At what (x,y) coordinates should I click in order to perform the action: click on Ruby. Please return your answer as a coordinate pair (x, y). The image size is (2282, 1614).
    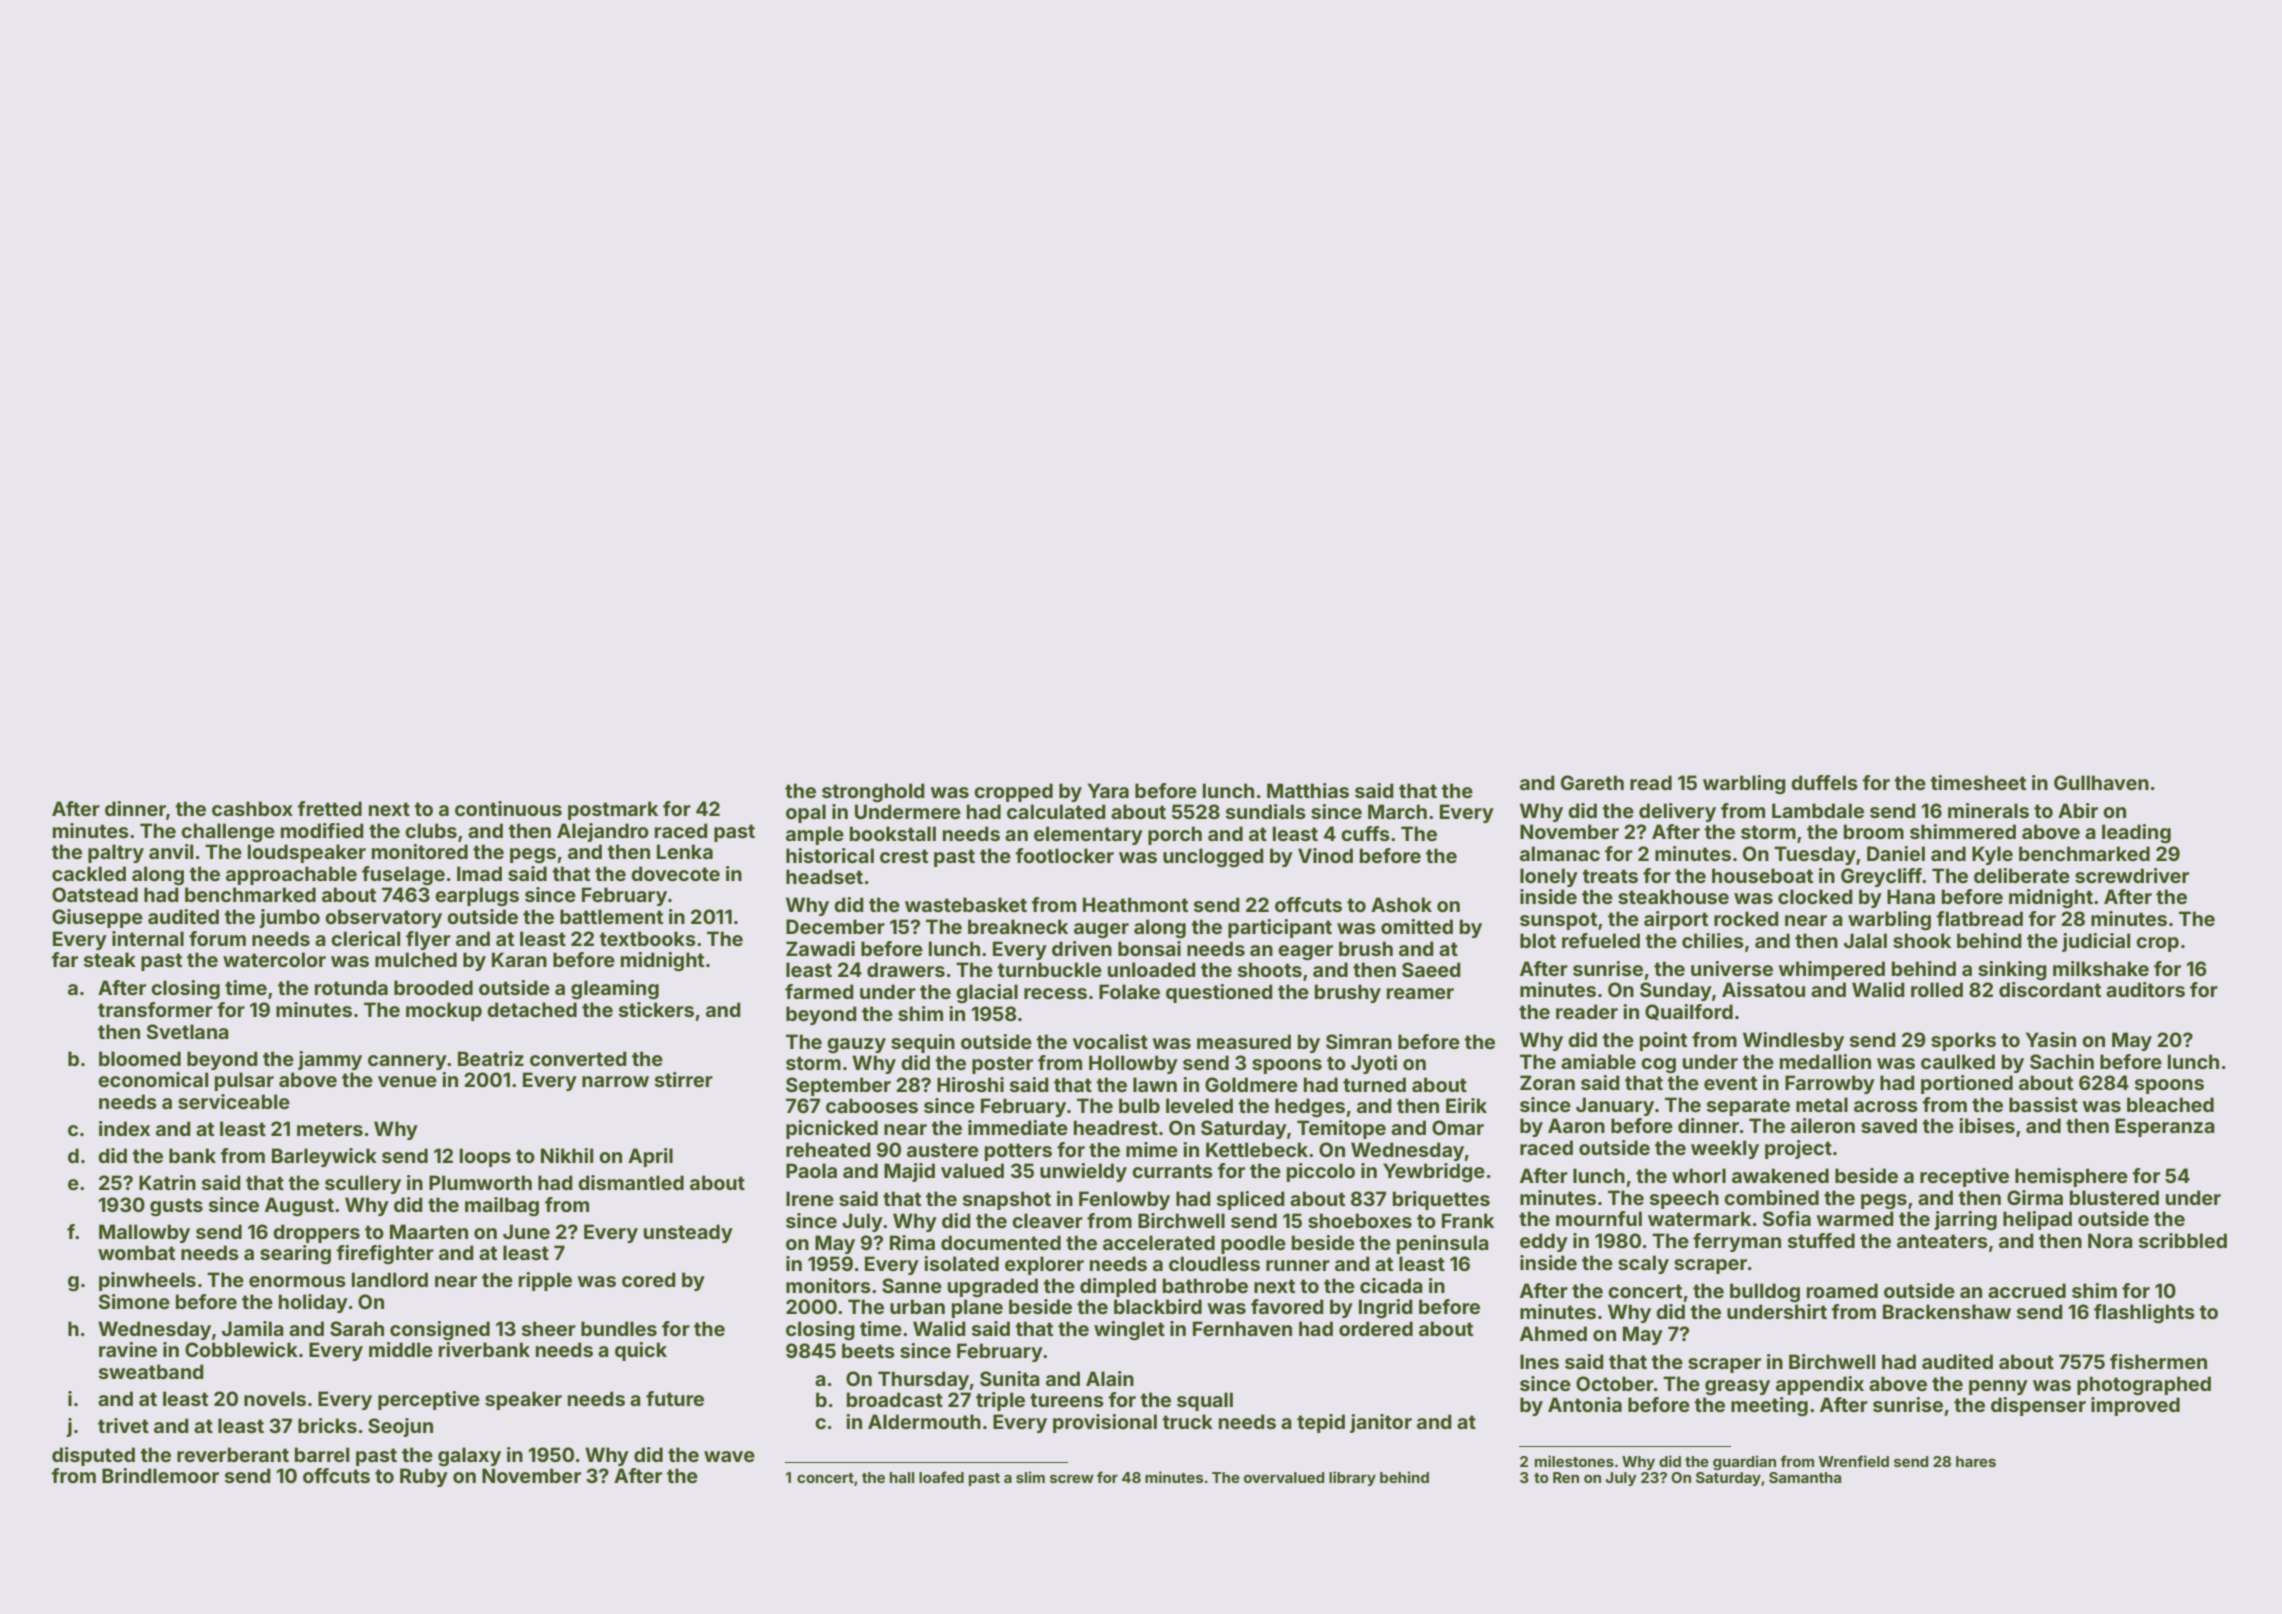
    Looking at the image, I should click on (424, 1477).
